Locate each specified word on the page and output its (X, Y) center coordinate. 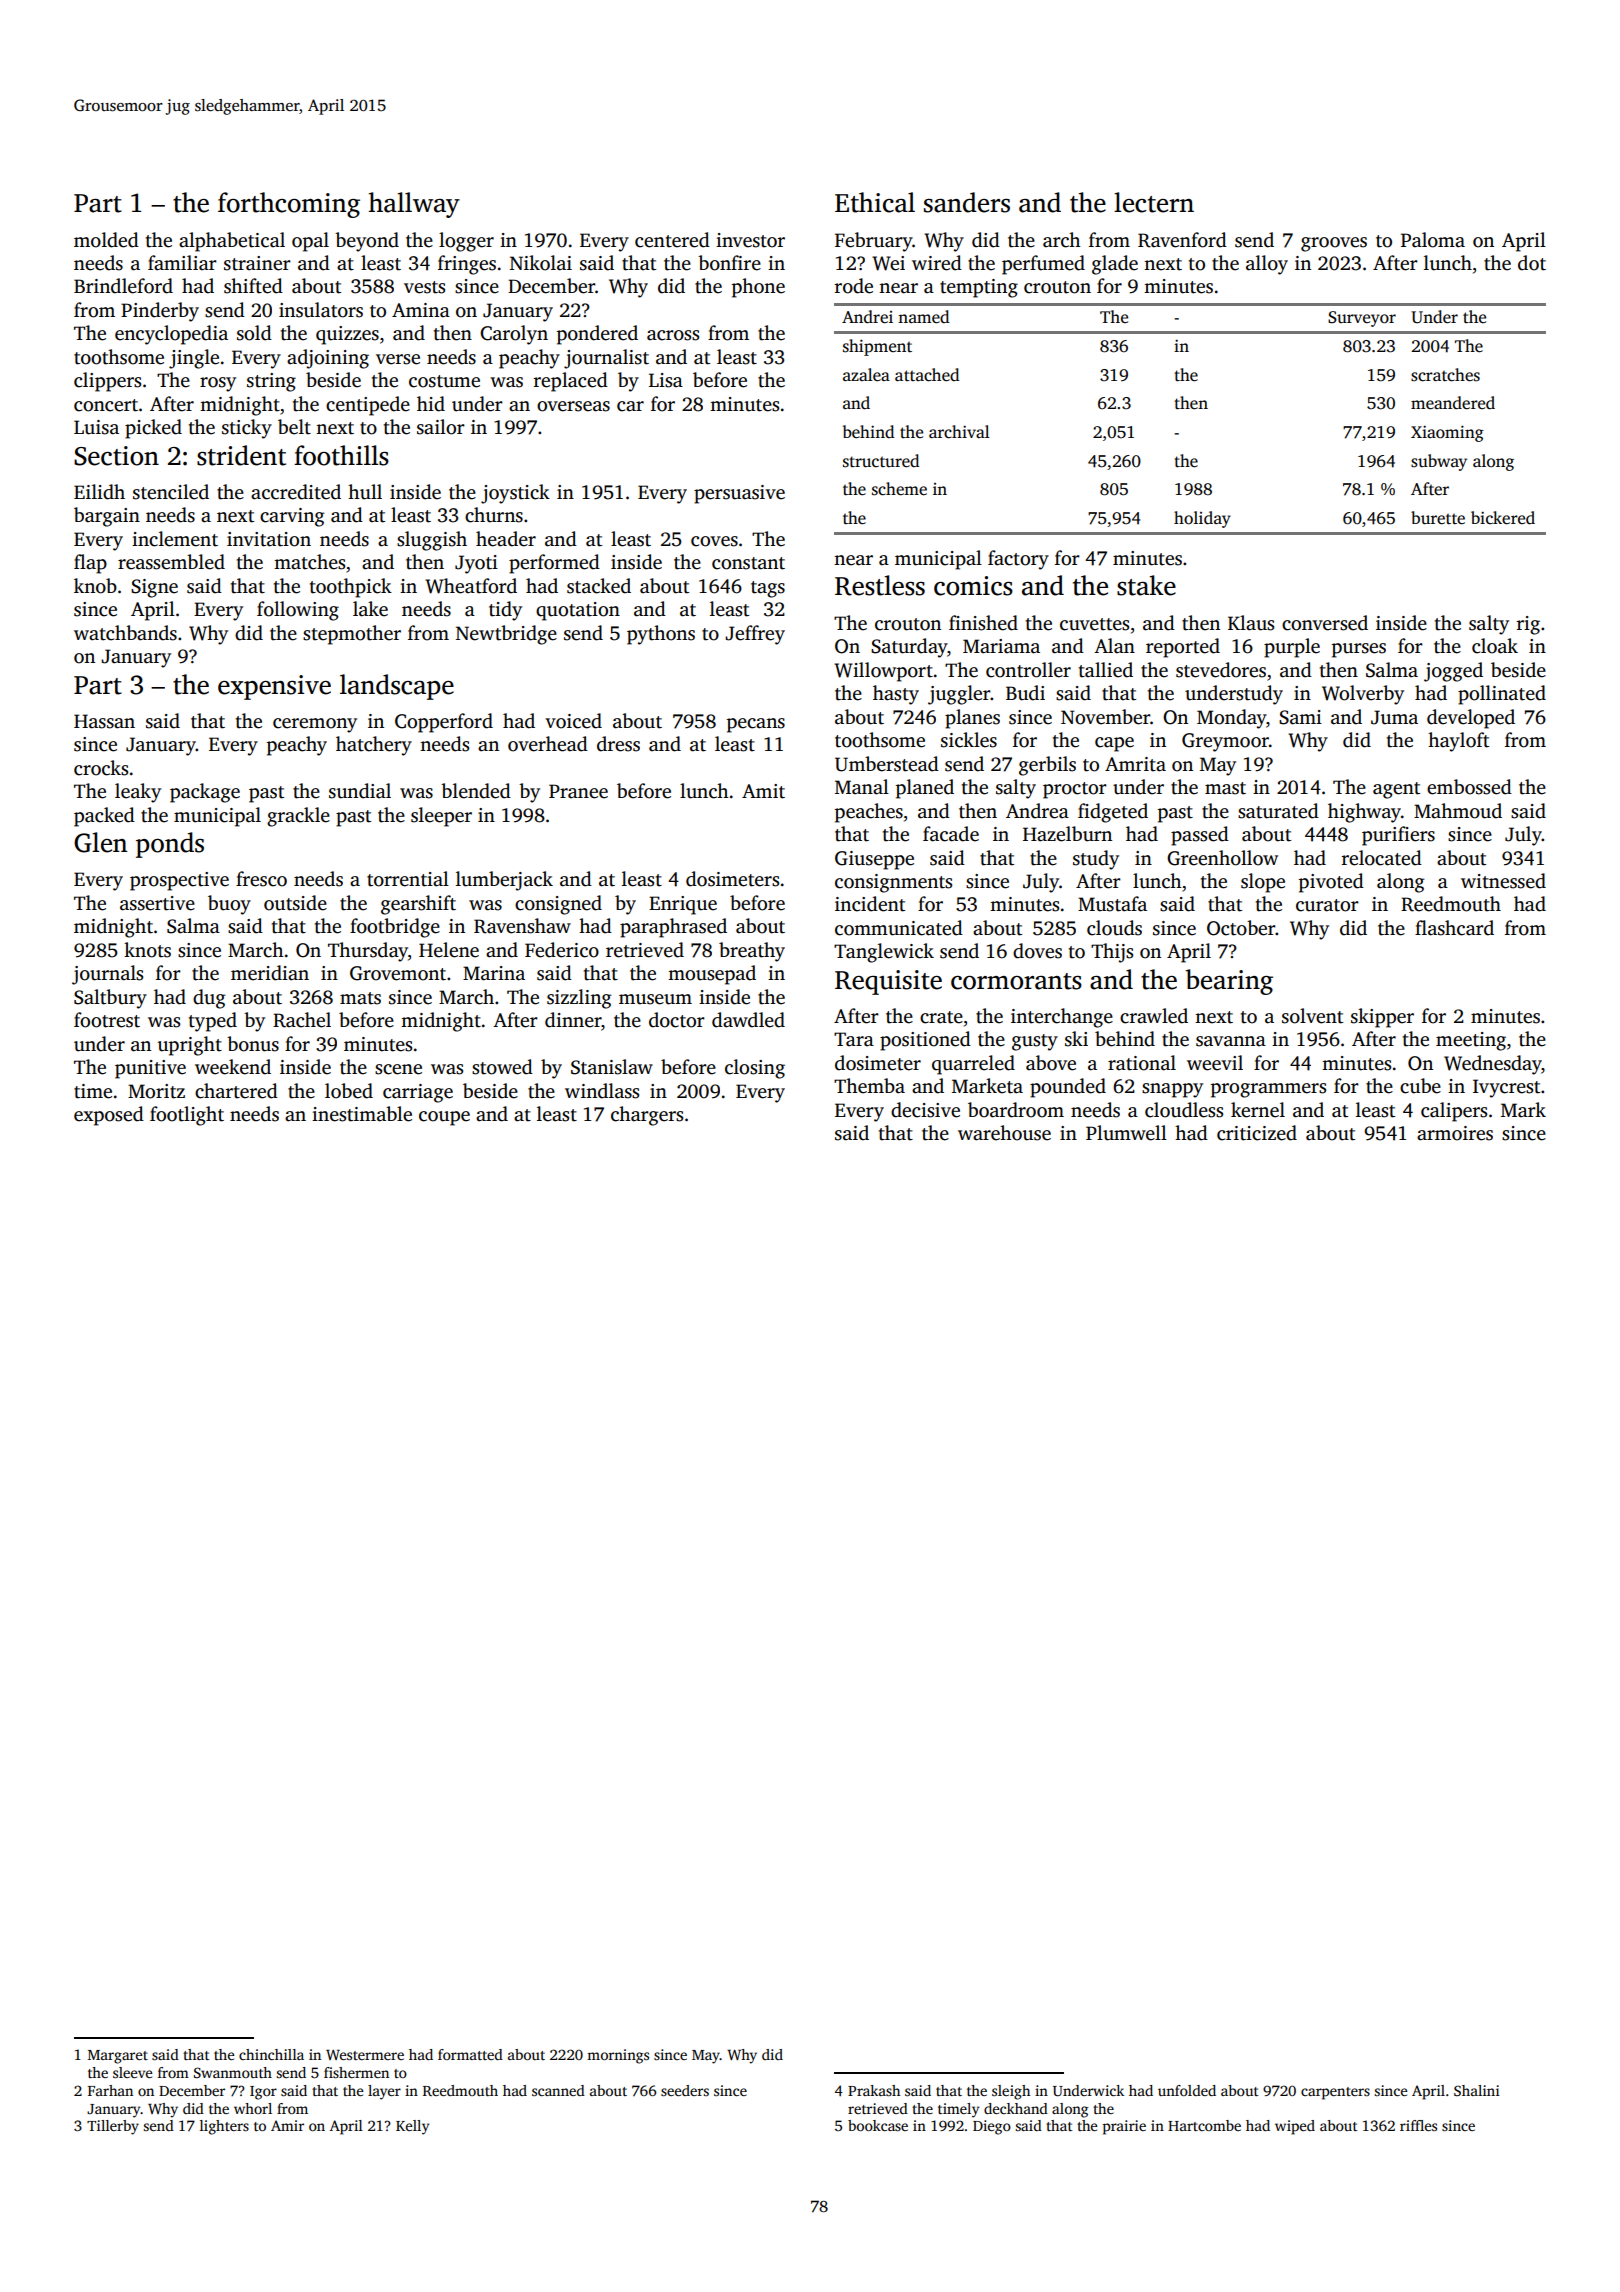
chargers (647, 1116)
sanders (967, 202)
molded (106, 240)
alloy (1267, 265)
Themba (869, 1086)
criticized (1257, 1133)
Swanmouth (233, 2072)
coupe (444, 1118)
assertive (157, 903)
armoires (1455, 1133)
